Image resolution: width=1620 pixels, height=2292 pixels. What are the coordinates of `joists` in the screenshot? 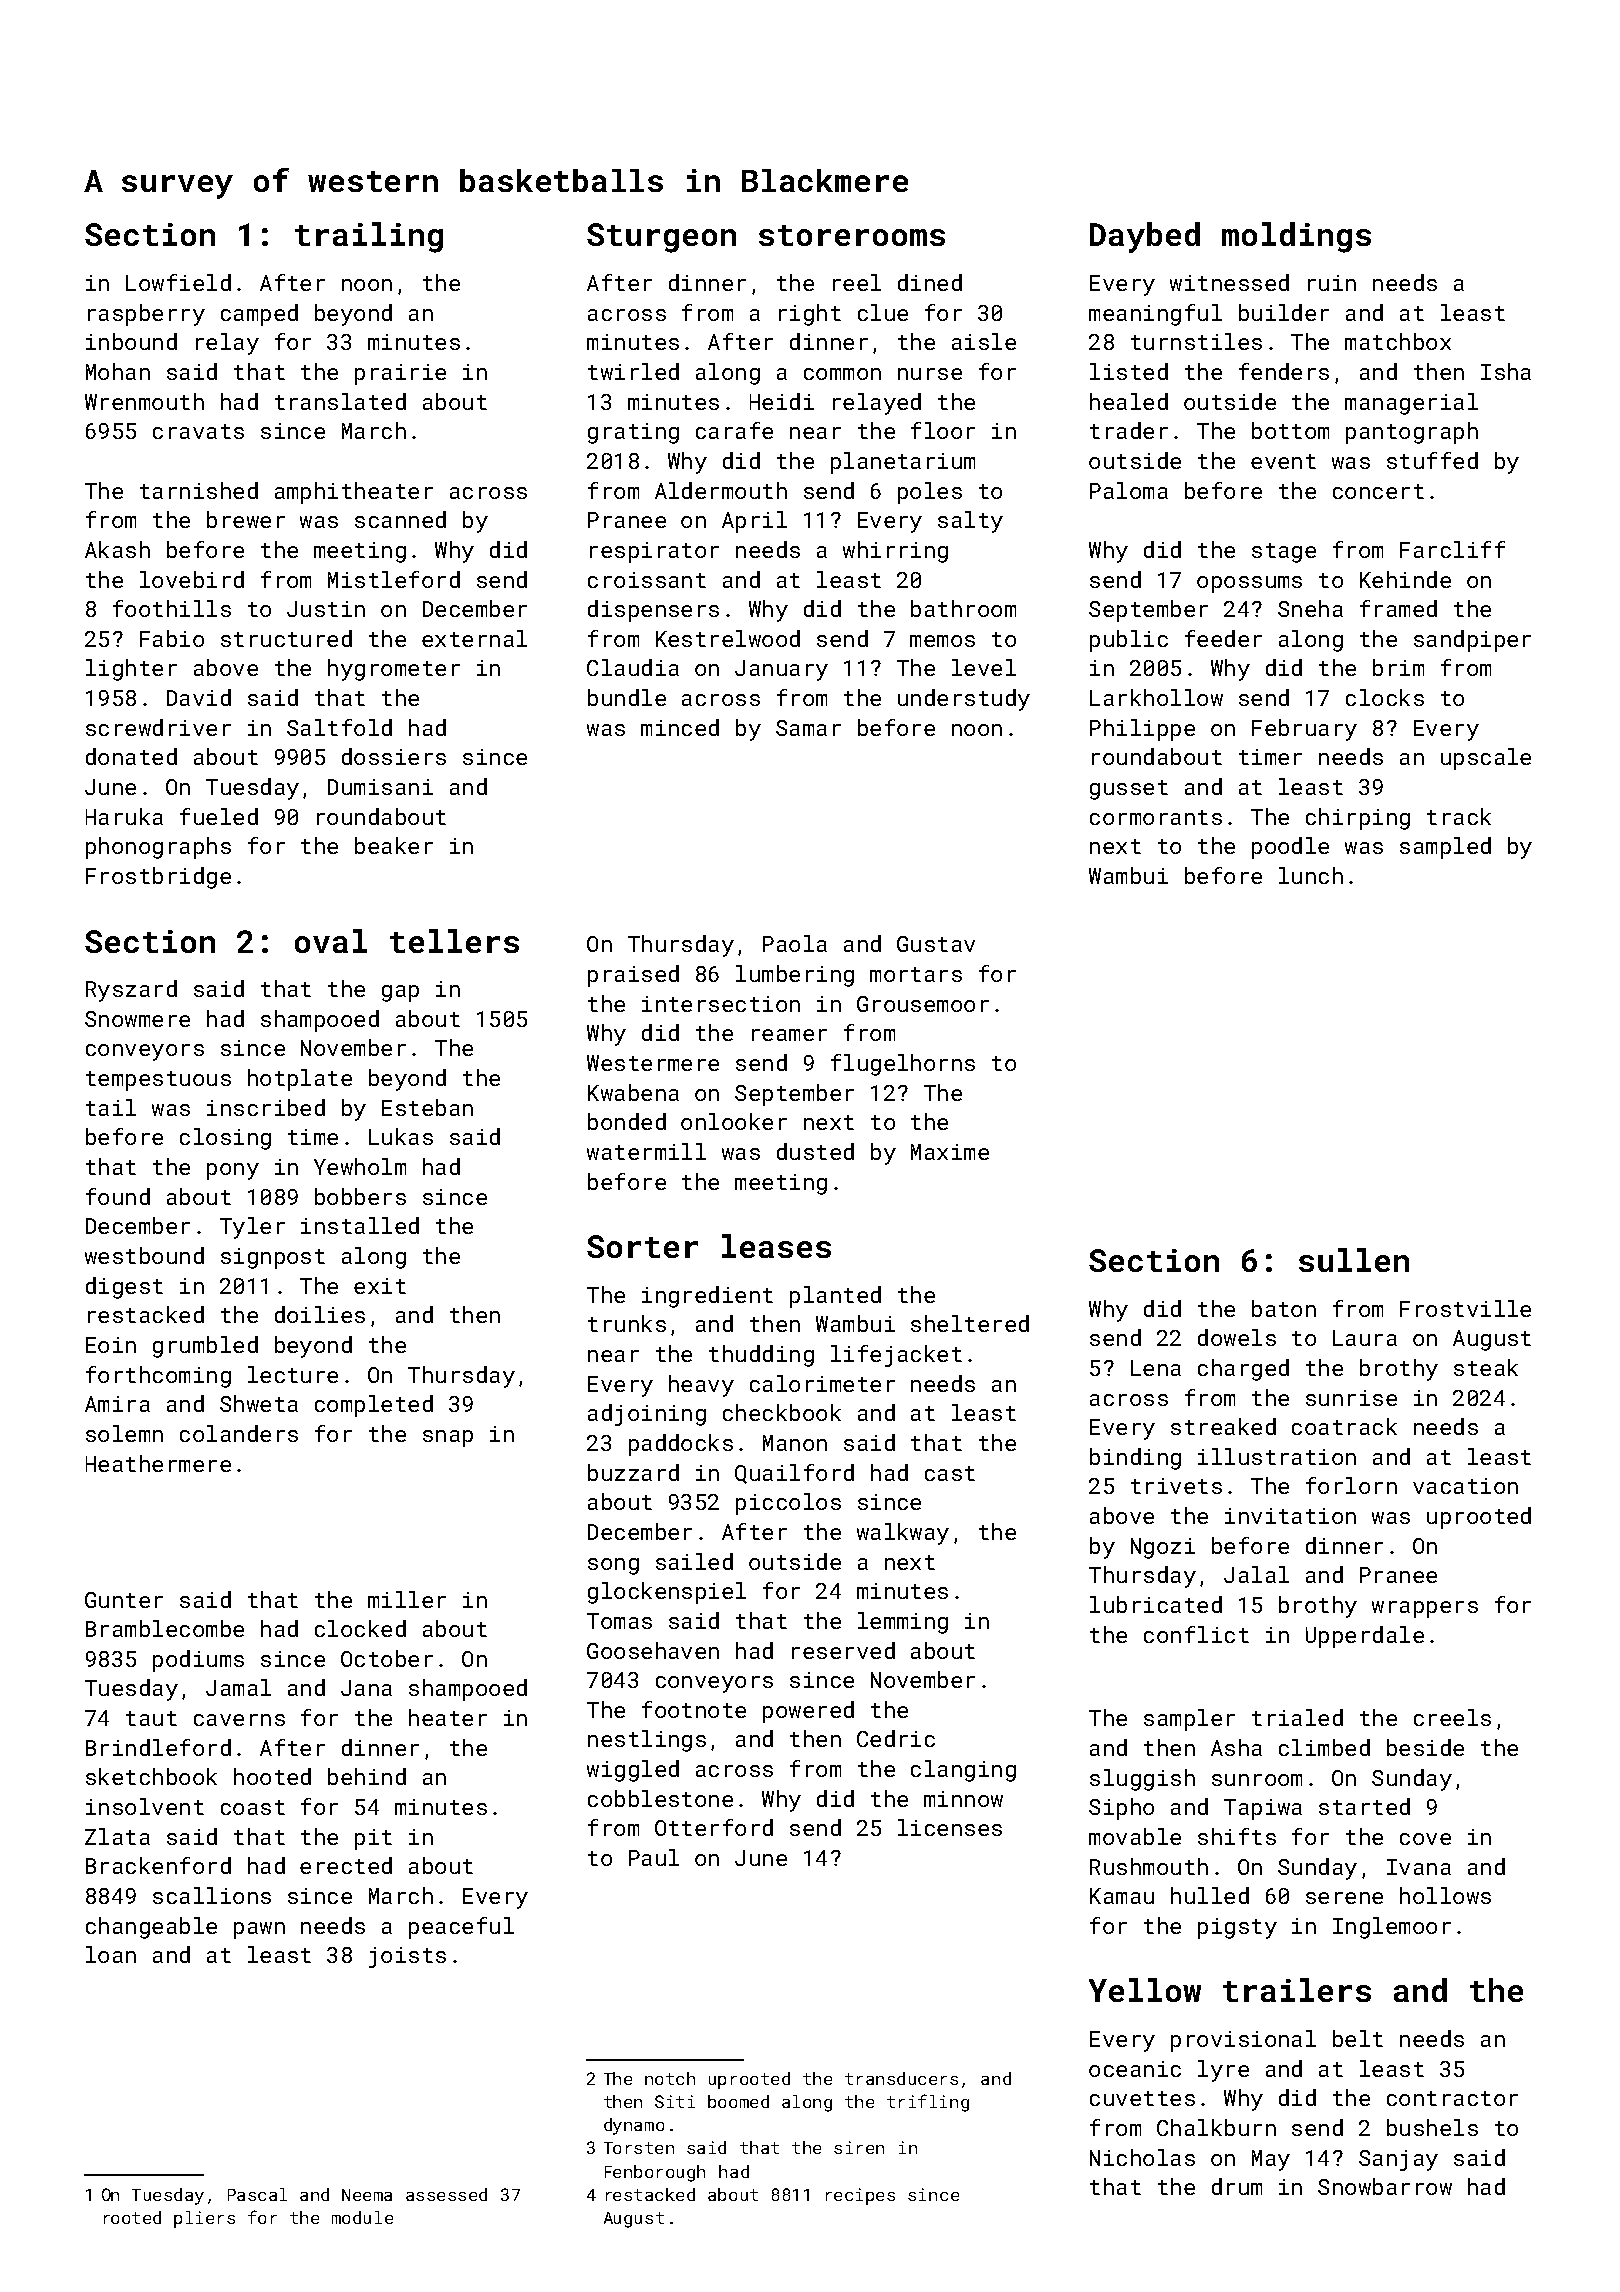 It's located at (407, 1957).
